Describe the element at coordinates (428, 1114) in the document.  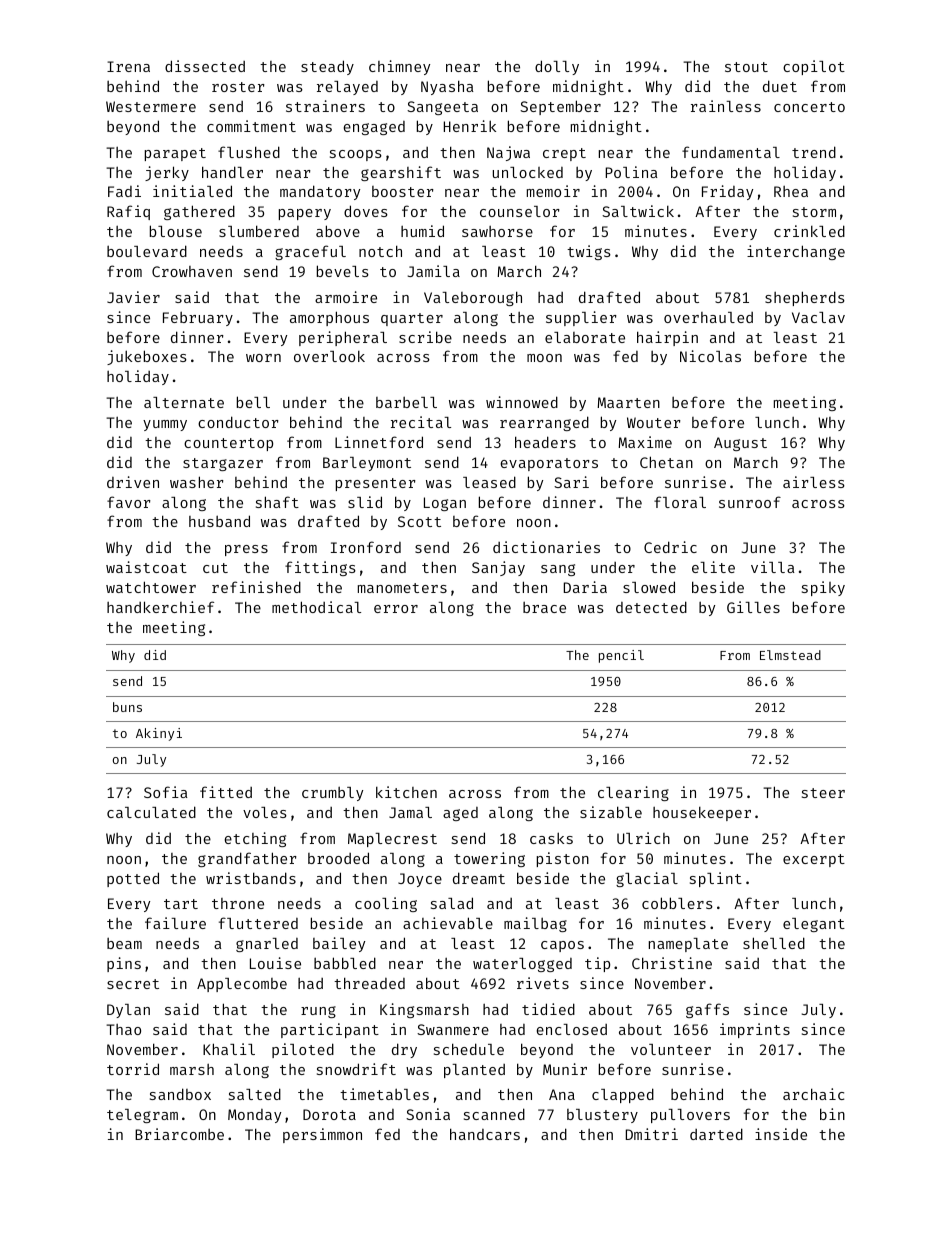
I see `Sonia` at that location.
